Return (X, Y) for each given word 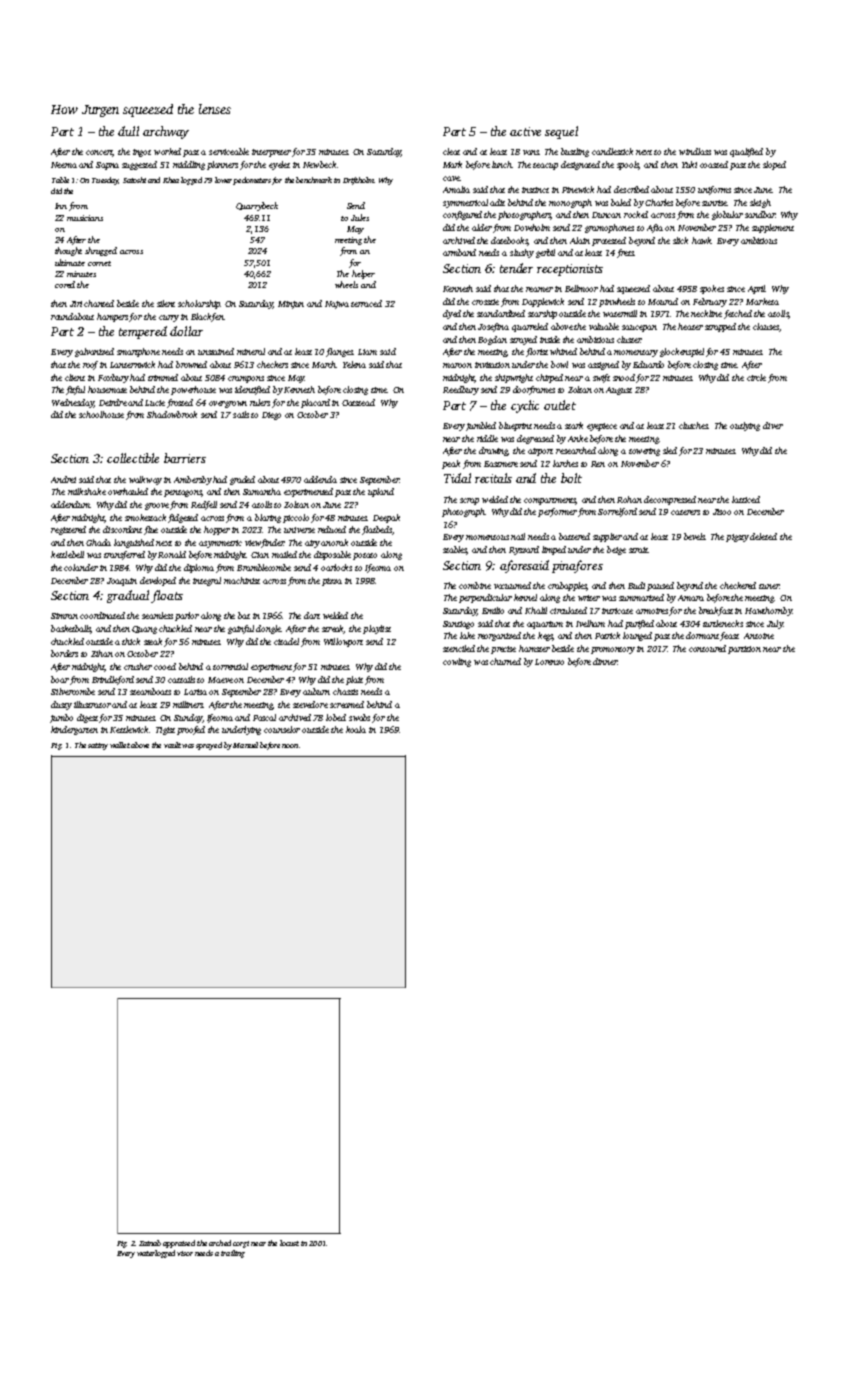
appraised (179, 1244)
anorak (334, 542)
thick (131, 641)
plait (354, 680)
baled (621, 202)
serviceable (229, 151)
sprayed (209, 746)
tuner (769, 586)
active (525, 131)
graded (242, 480)
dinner (605, 661)
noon (290, 746)
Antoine (759, 636)
